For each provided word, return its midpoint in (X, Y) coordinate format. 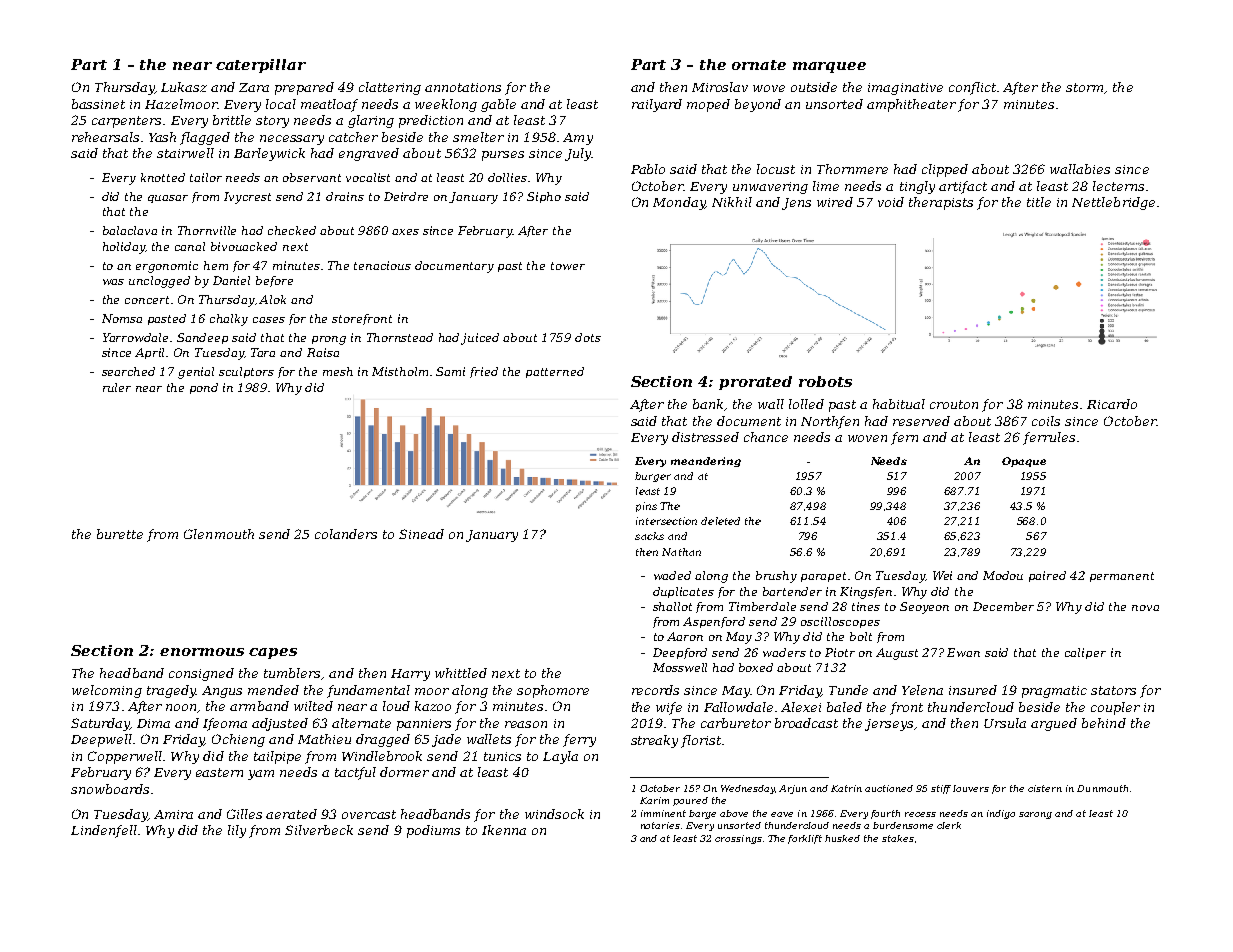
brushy (776, 577)
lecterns (1118, 186)
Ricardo (1112, 404)
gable (498, 105)
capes (273, 653)
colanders (346, 534)
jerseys (889, 725)
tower (568, 266)
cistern (1045, 788)
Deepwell (101, 740)
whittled (461, 673)
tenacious (382, 265)
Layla (560, 757)
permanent (1122, 577)
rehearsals (105, 137)
